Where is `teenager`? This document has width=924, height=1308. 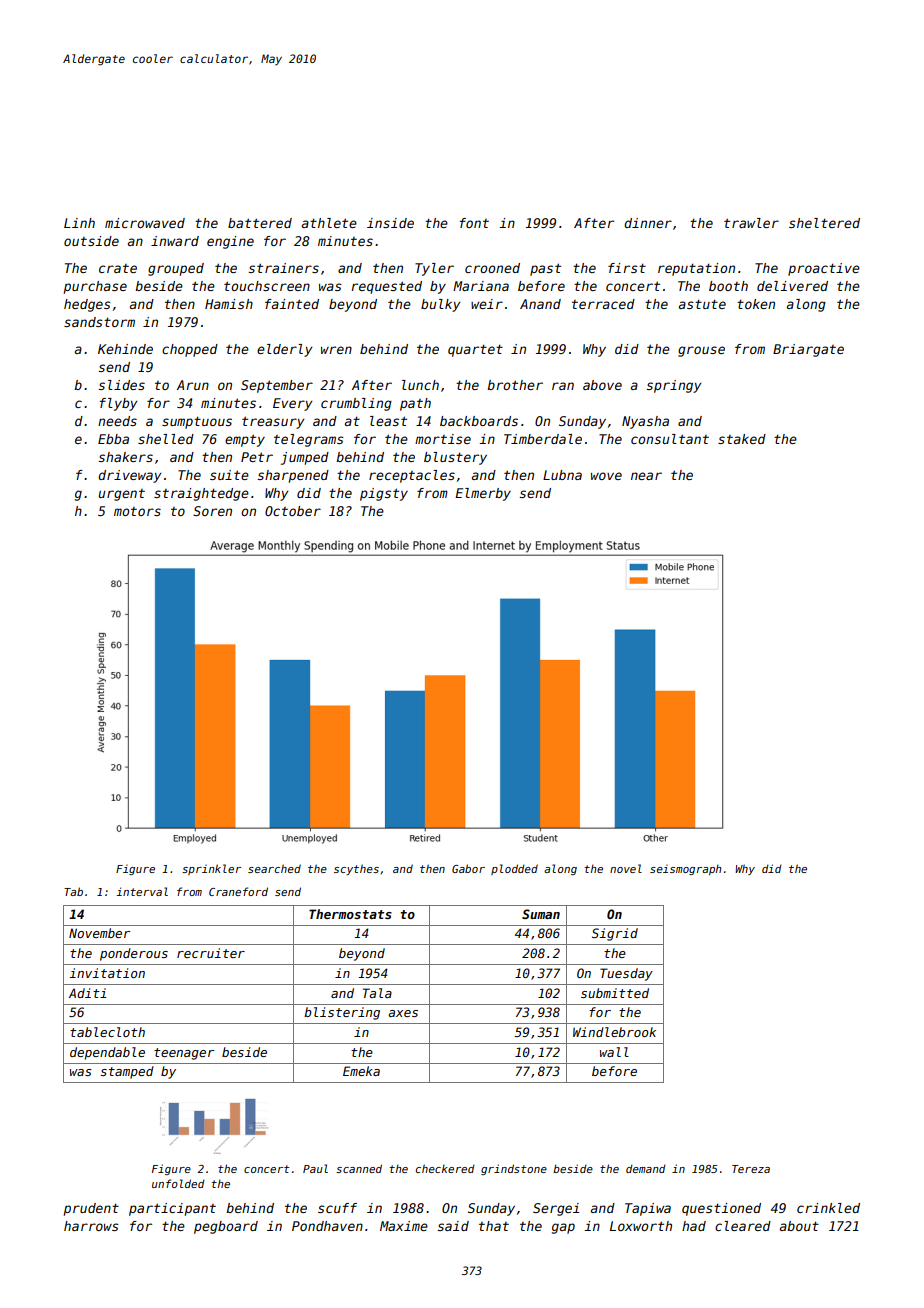 teenager is located at coordinates (184, 1054).
